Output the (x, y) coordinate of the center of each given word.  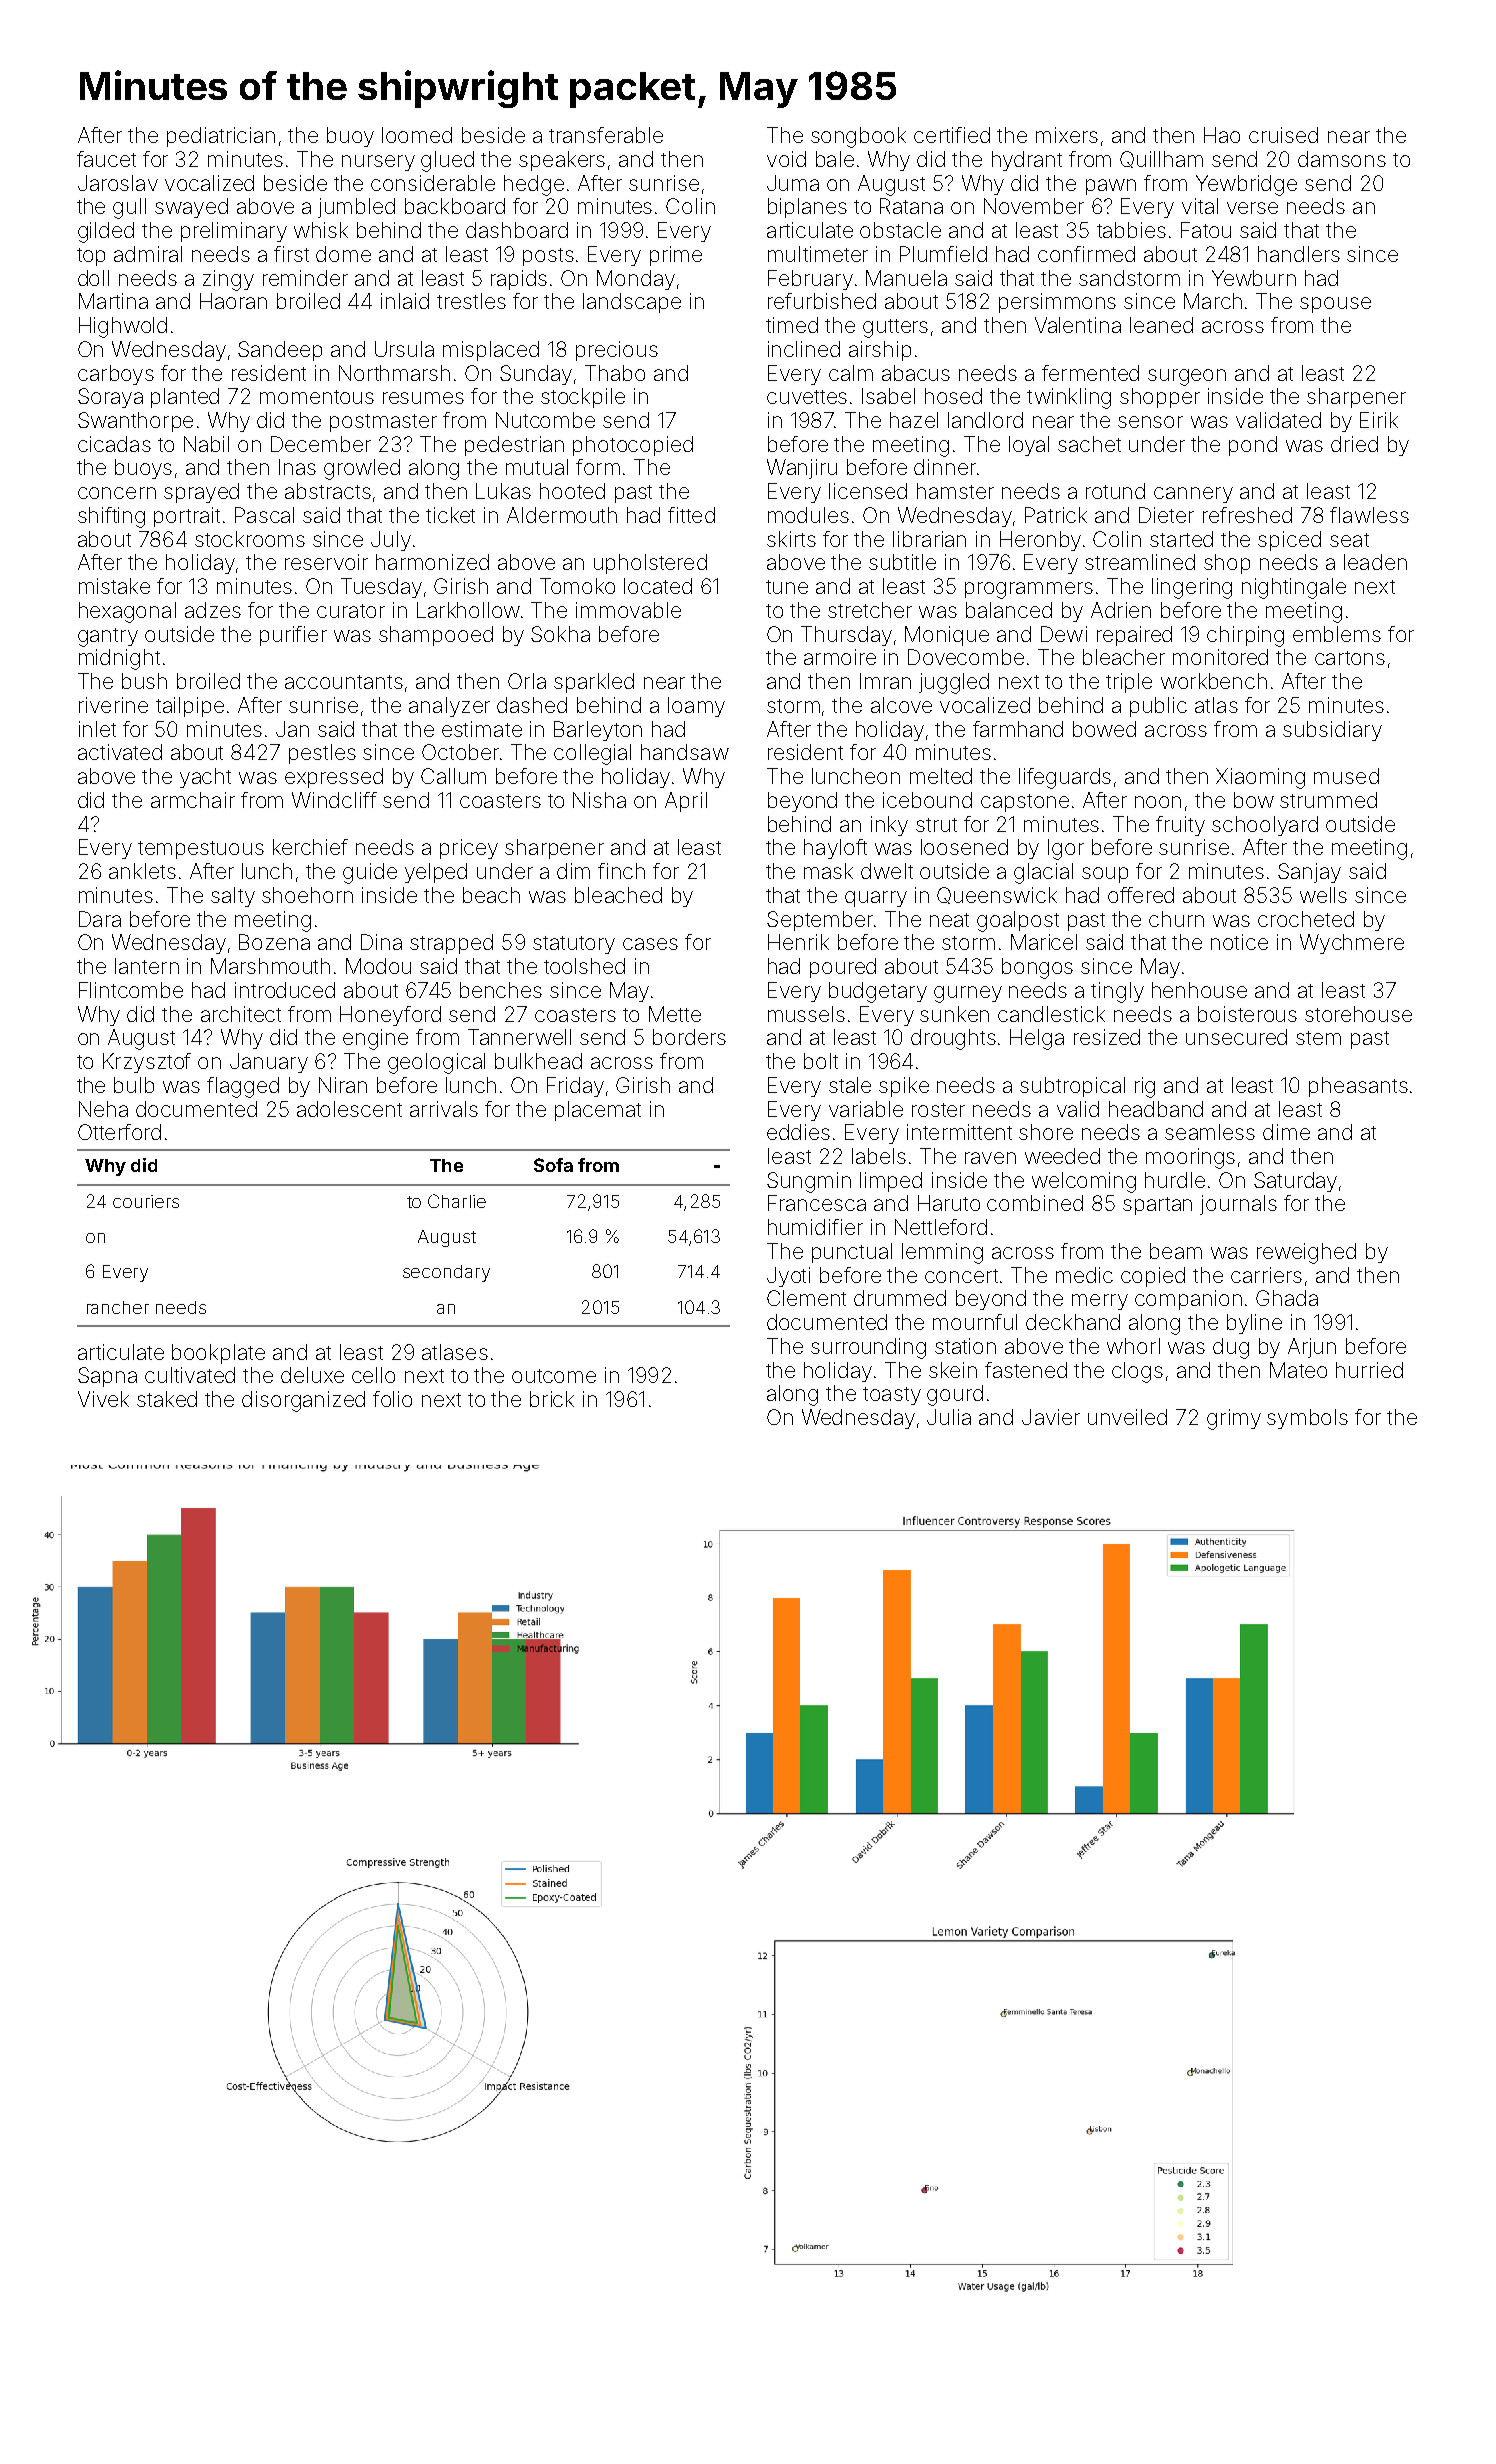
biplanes (807, 208)
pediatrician (221, 137)
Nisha (599, 800)
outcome (554, 1376)
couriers (146, 1201)
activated (120, 752)
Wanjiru (802, 469)
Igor (1066, 849)
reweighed (1306, 1253)
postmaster (383, 423)
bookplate (218, 1354)
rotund (1115, 491)
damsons (1342, 159)
